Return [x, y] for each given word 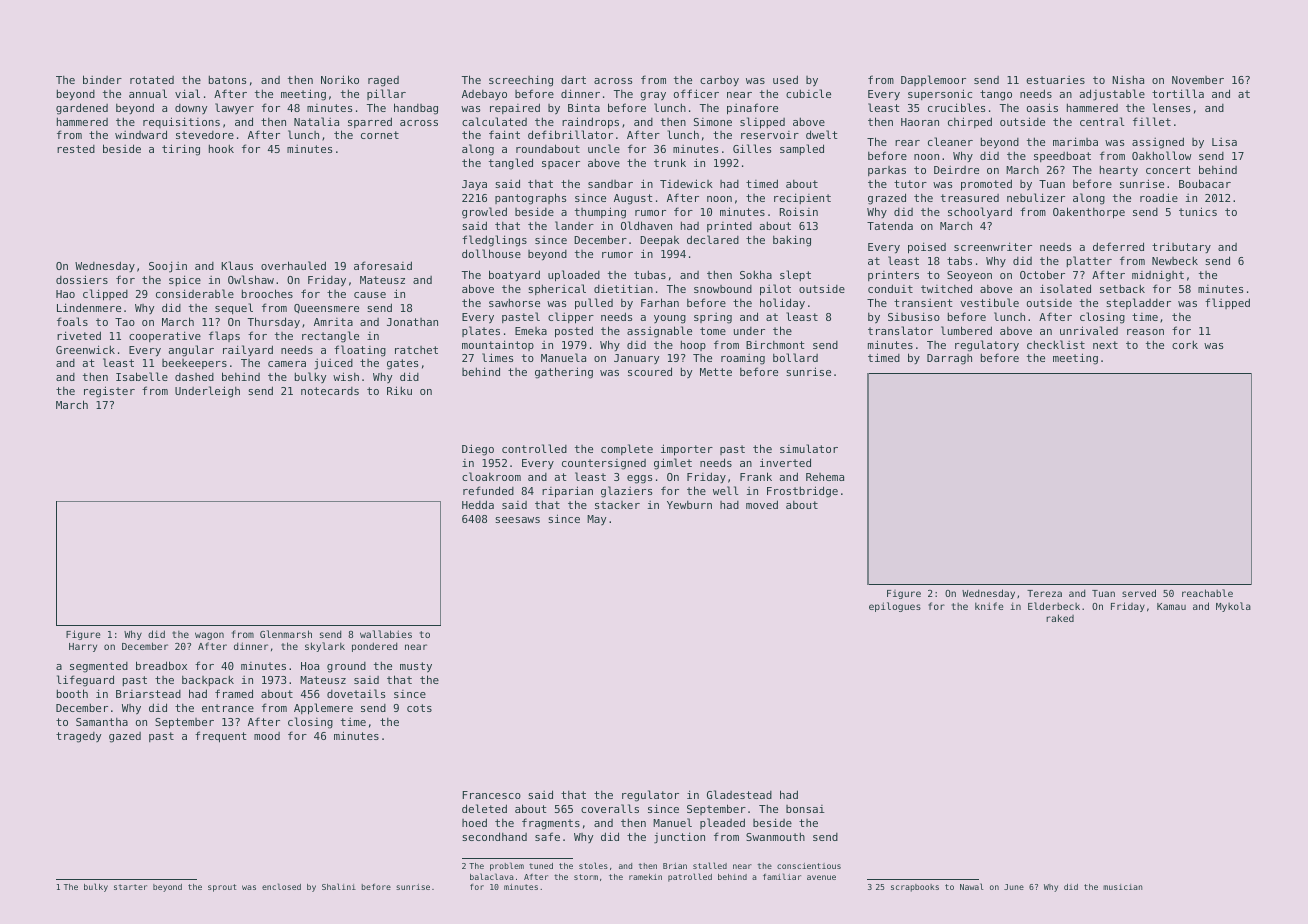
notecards [330, 391]
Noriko [340, 79]
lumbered [966, 330]
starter [130, 887]
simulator [809, 448]
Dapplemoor [933, 80]
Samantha [102, 722]
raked [1060, 618]
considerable [195, 293]
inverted [785, 462]
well [726, 490]
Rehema [825, 477]
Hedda [478, 504]
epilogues [895, 607]
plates [481, 331]
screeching [521, 81]
